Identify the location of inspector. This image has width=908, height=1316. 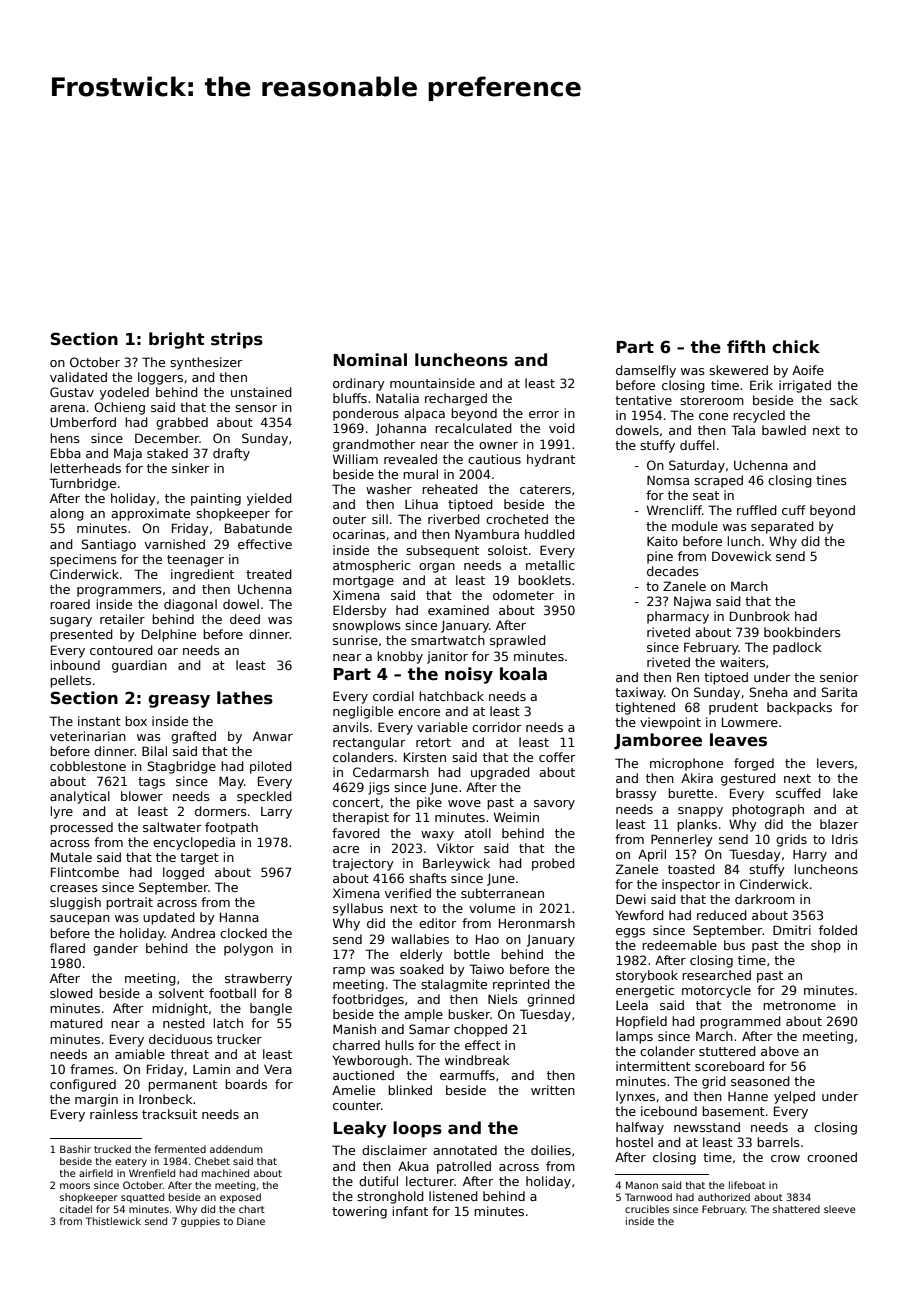
(691, 885).
